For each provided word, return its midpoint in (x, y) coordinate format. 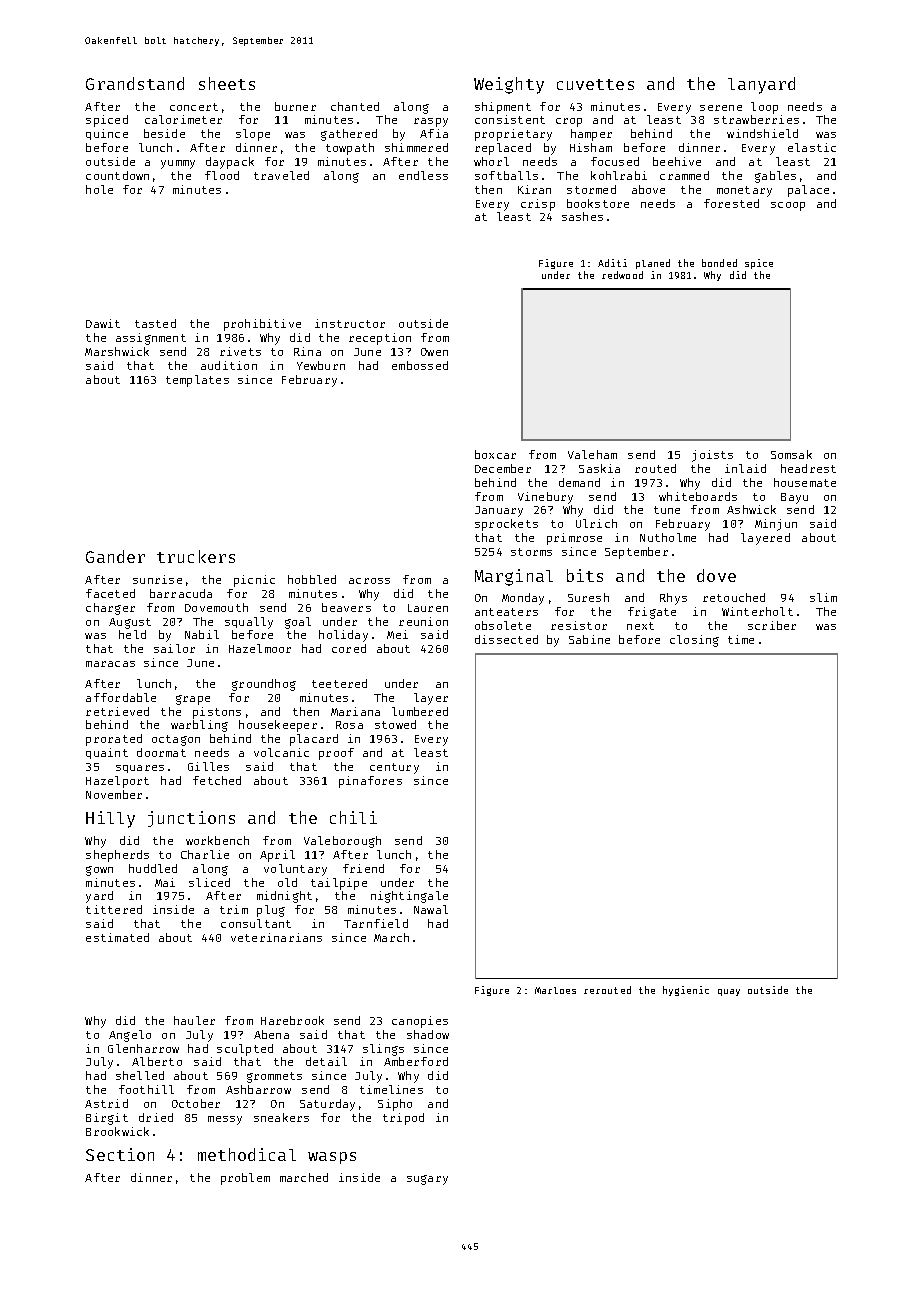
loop (764, 108)
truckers (196, 556)
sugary (427, 1180)
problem (245, 1179)
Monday (523, 599)
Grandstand (135, 83)
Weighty (509, 85)
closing (694, 641)
